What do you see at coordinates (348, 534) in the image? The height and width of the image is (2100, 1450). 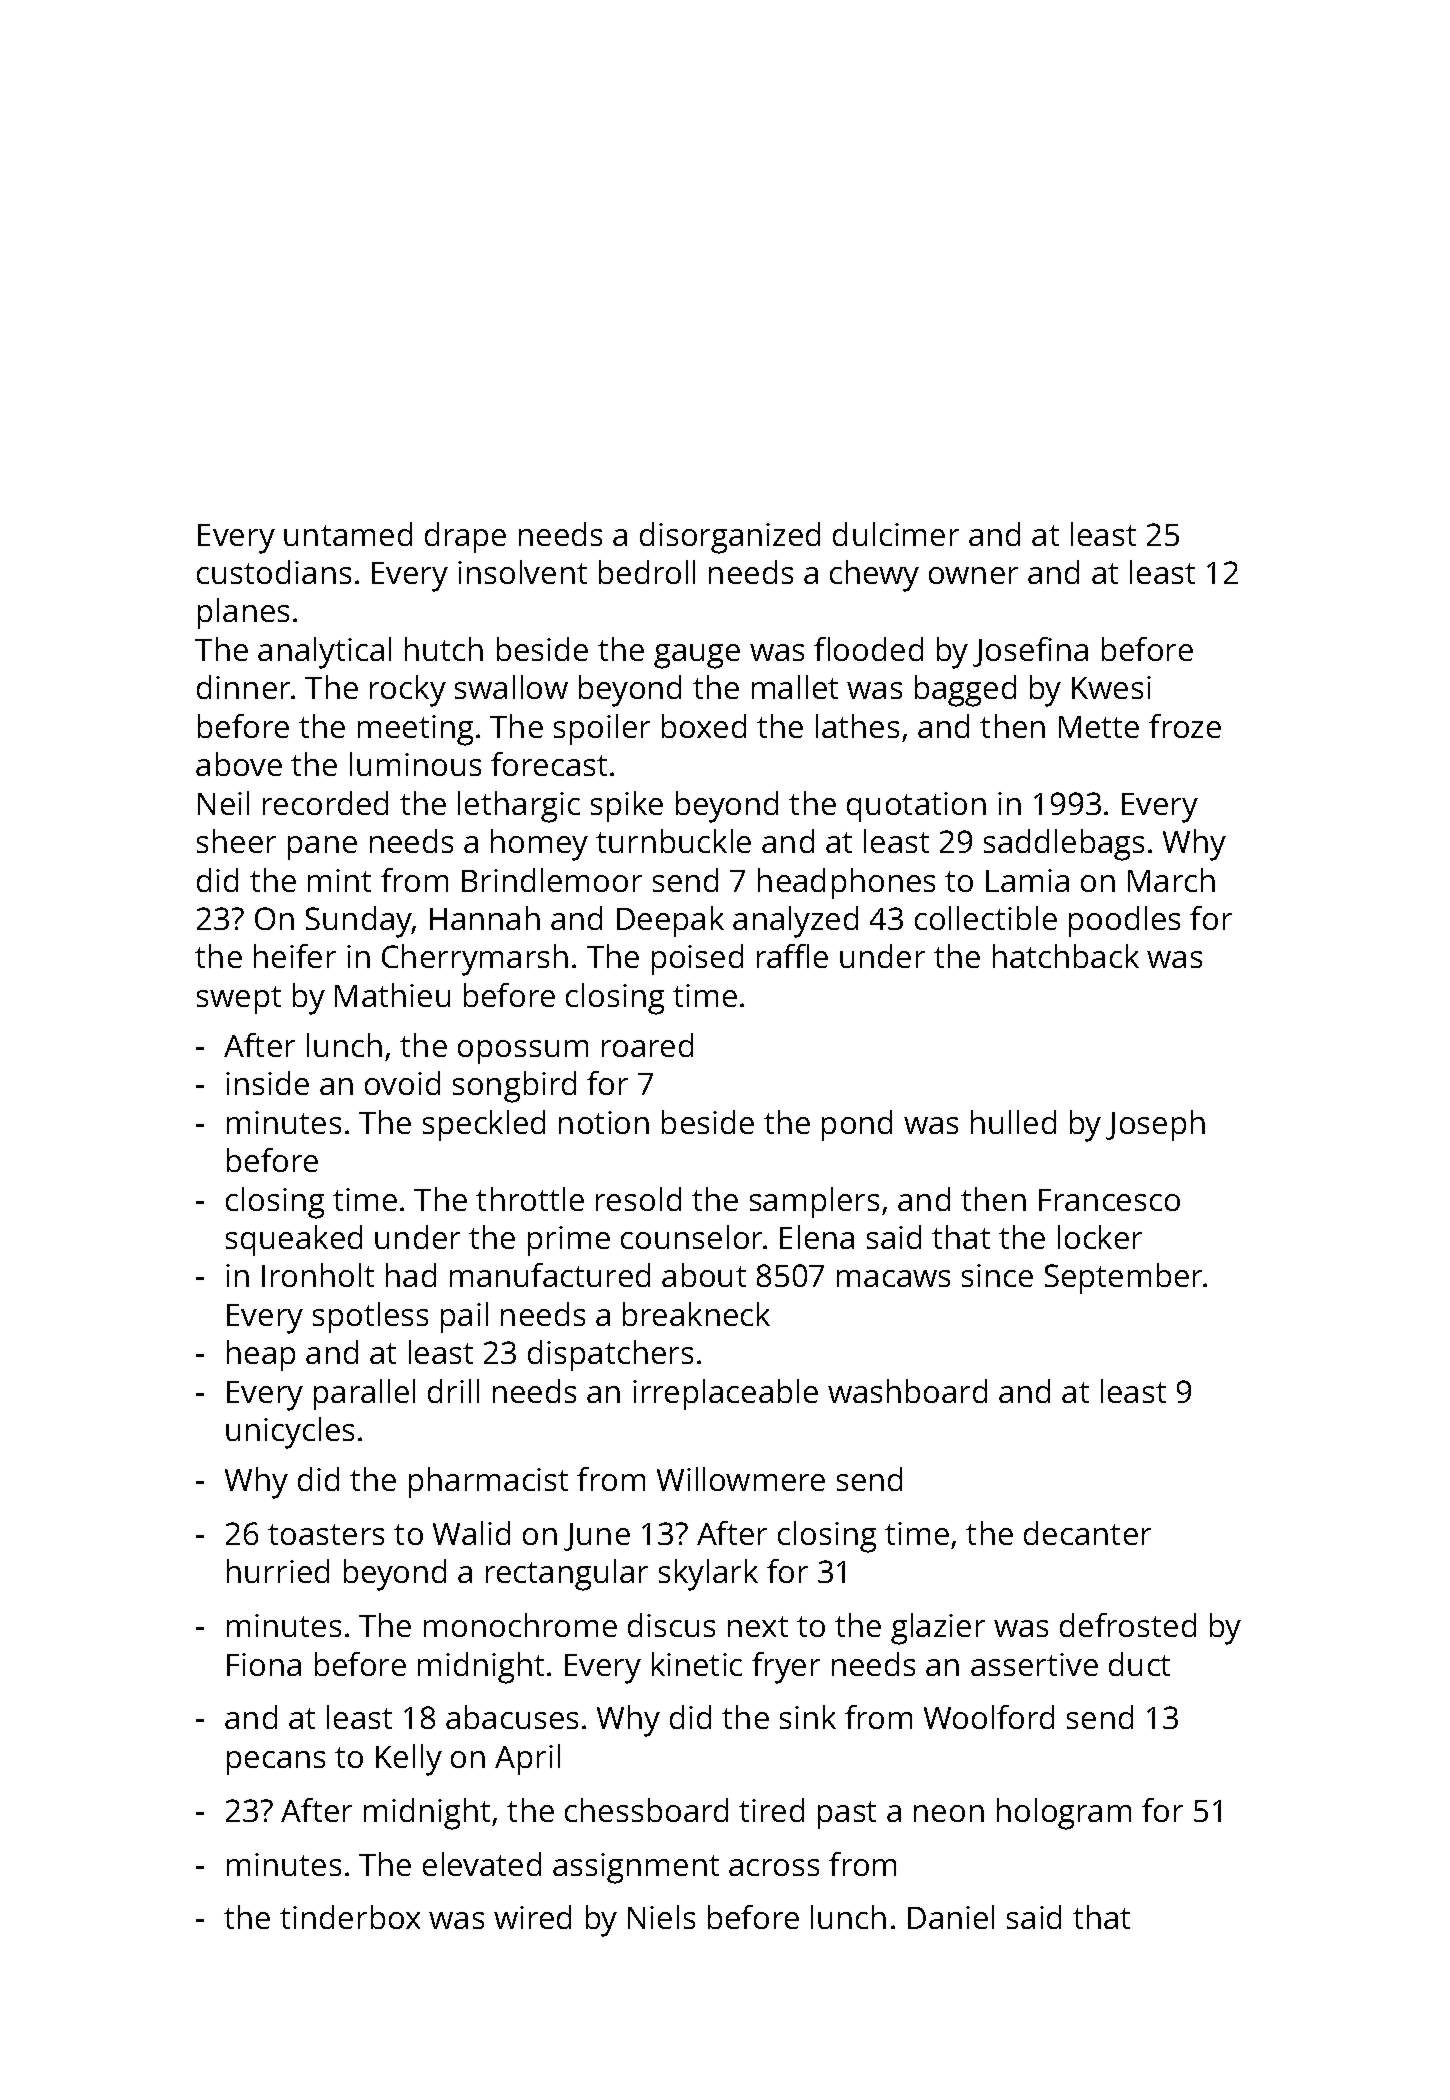 I see `untamed` at bounding box center [348, 534].
